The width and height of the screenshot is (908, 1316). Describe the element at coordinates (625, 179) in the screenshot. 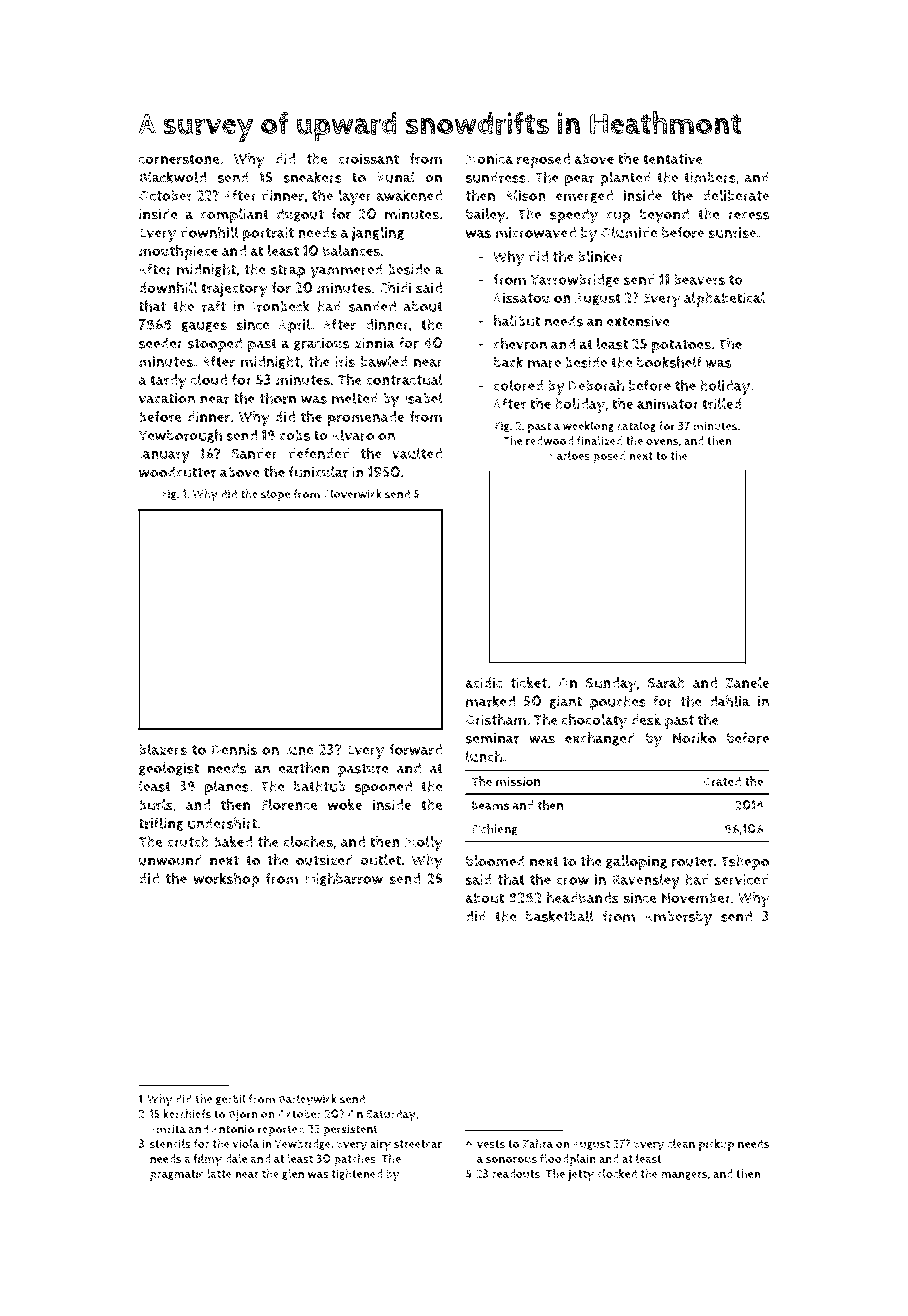

I see `planted` at that location.
